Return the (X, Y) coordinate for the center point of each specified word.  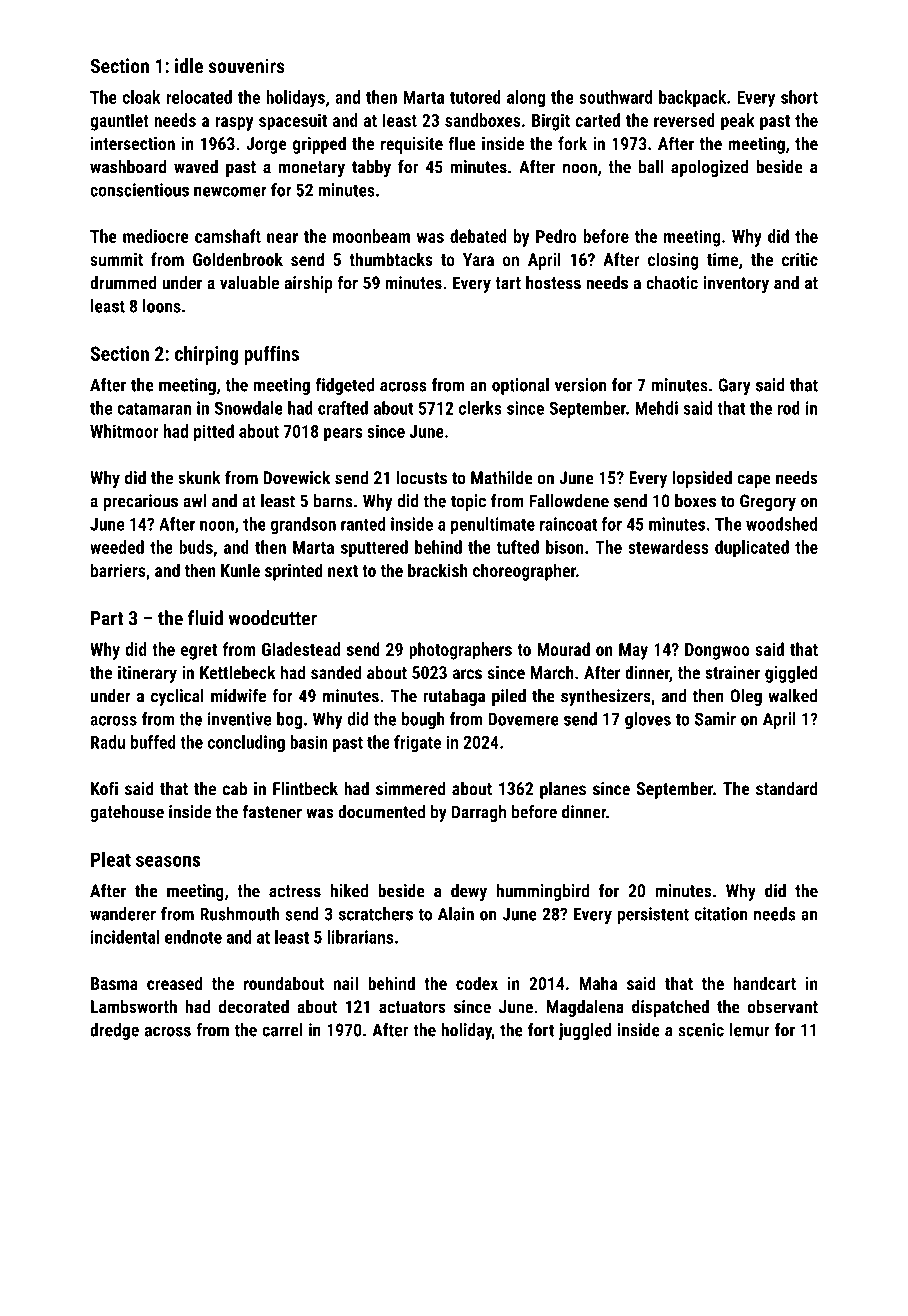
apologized (709, 168)
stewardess (668, 547)
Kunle (240, 570)
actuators (412, 1007)
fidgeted (345, 386)
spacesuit (293, 122)
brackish (438, 570)
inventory (736, 284)
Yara (478, 259)
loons (162, 306)
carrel (282, 1030)
